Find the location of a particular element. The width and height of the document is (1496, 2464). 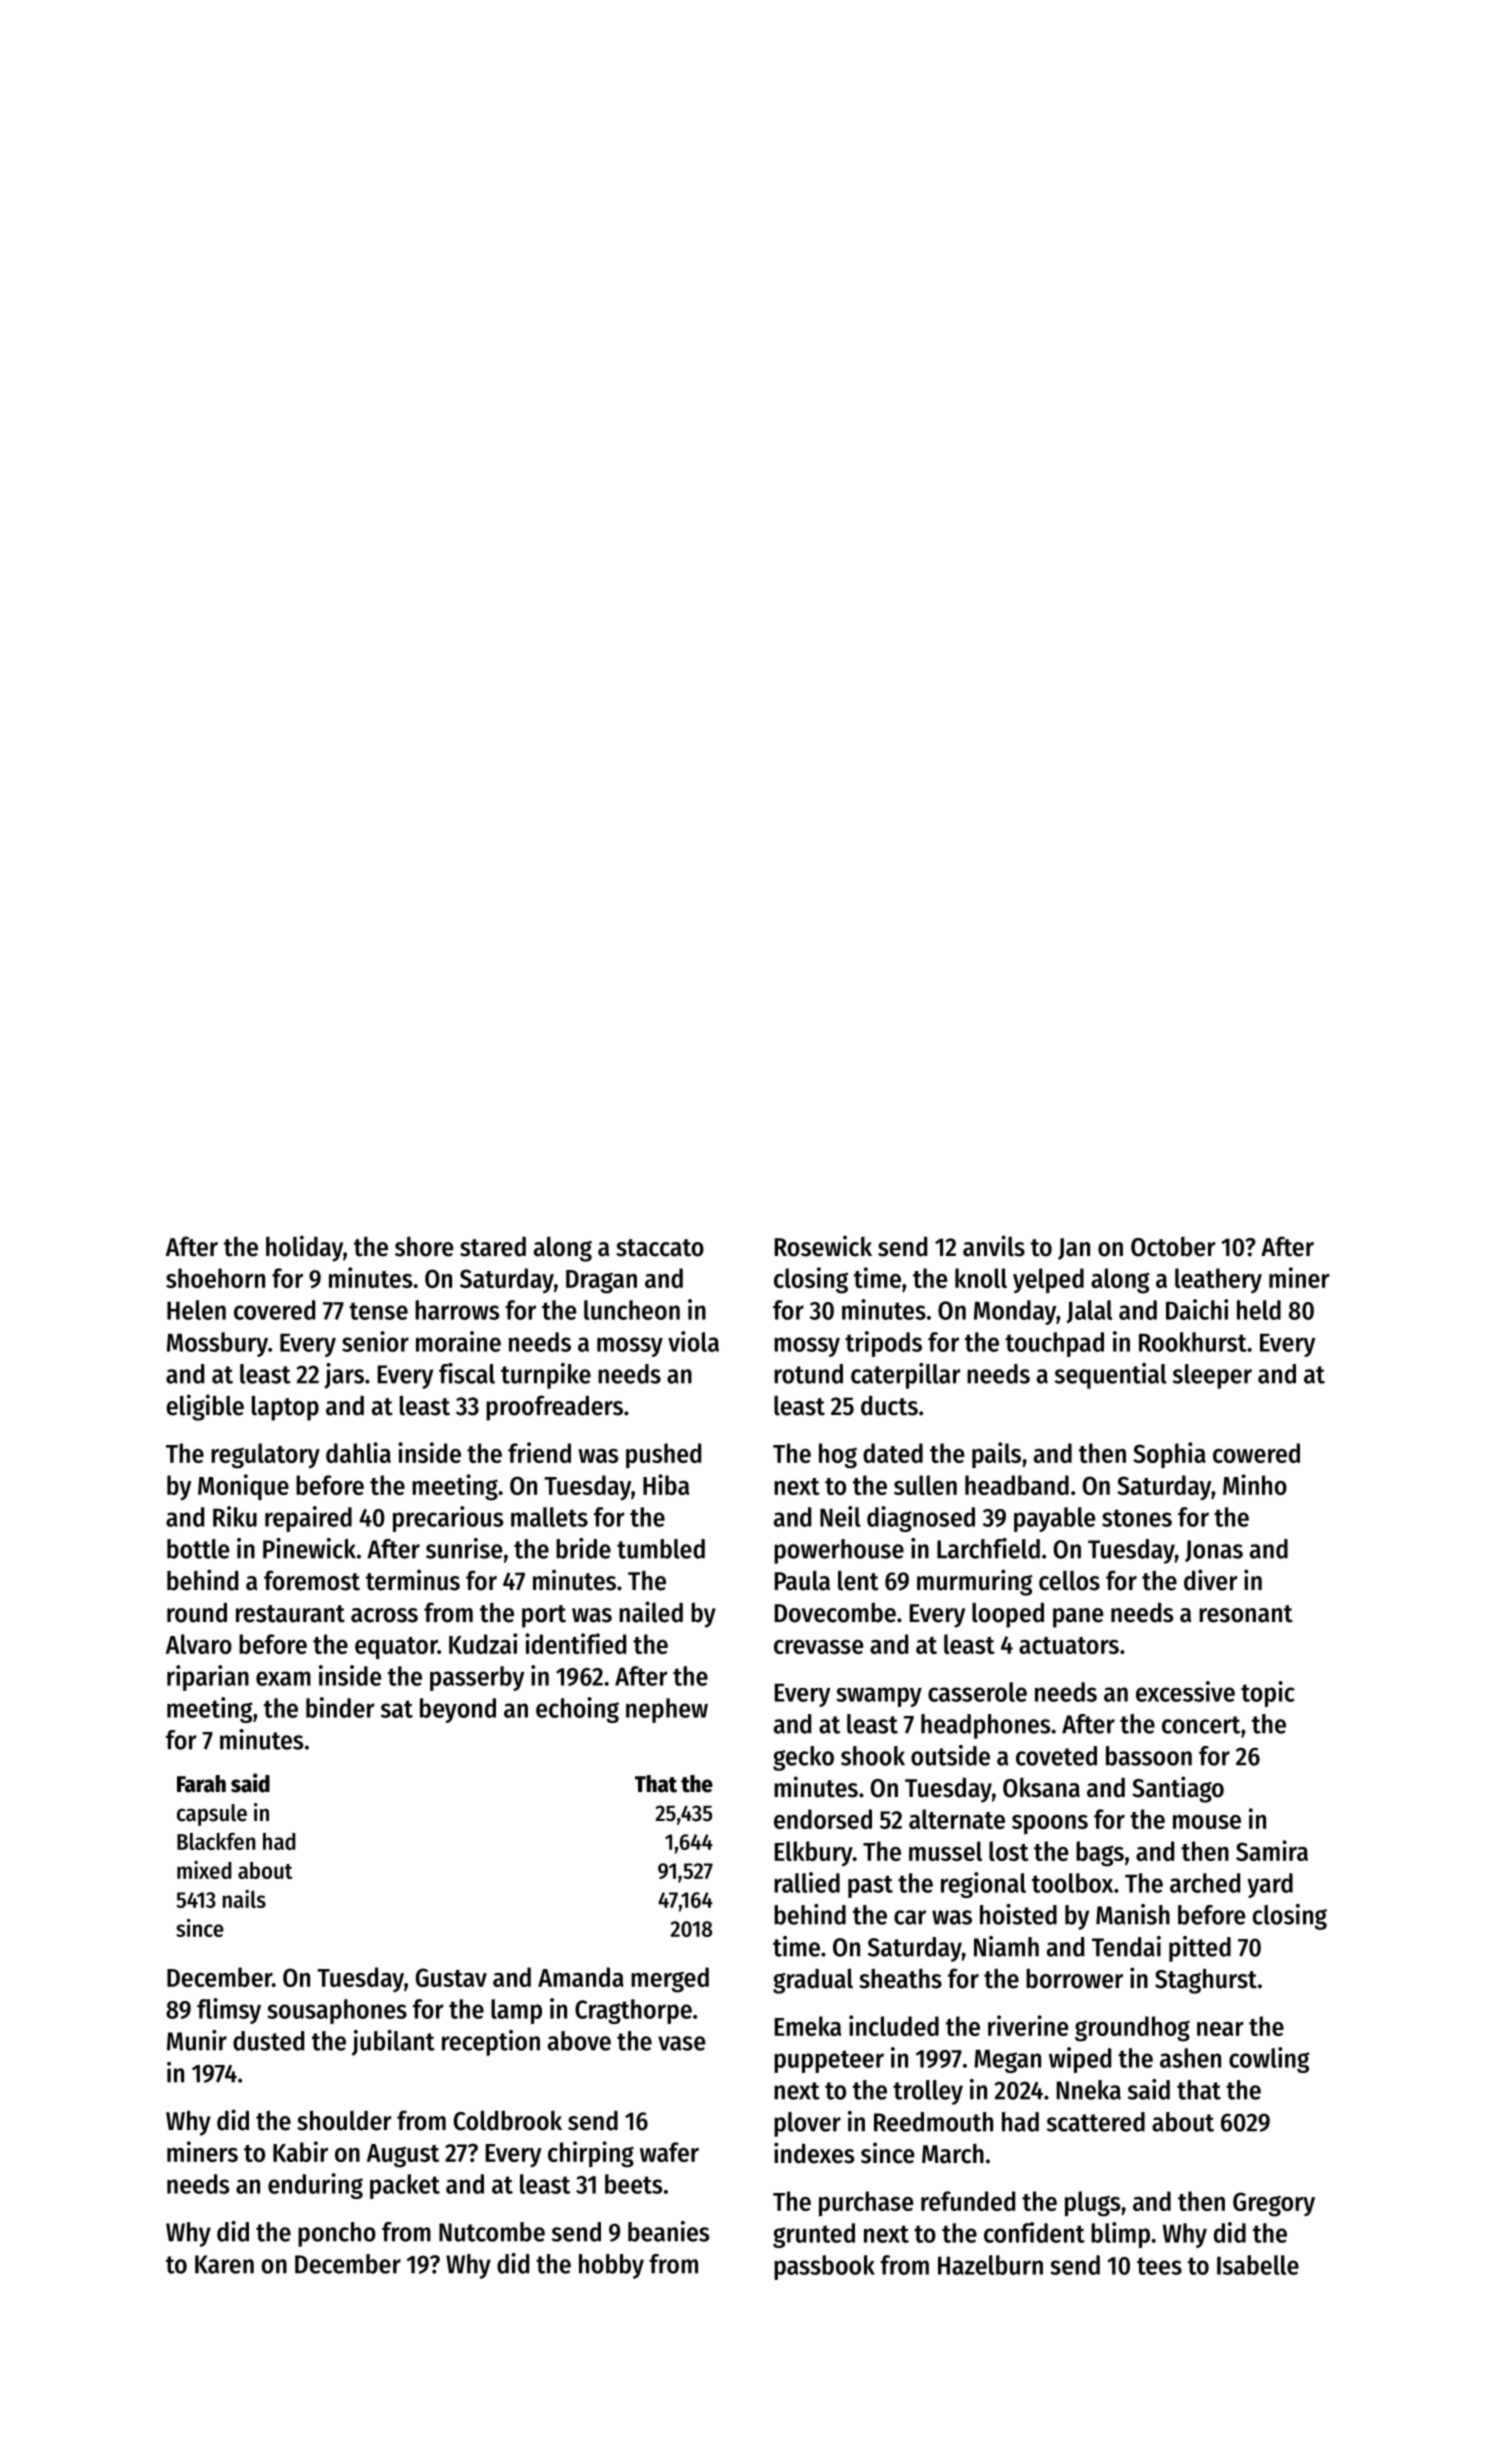

friend is located at coordinates (539, 1452).
